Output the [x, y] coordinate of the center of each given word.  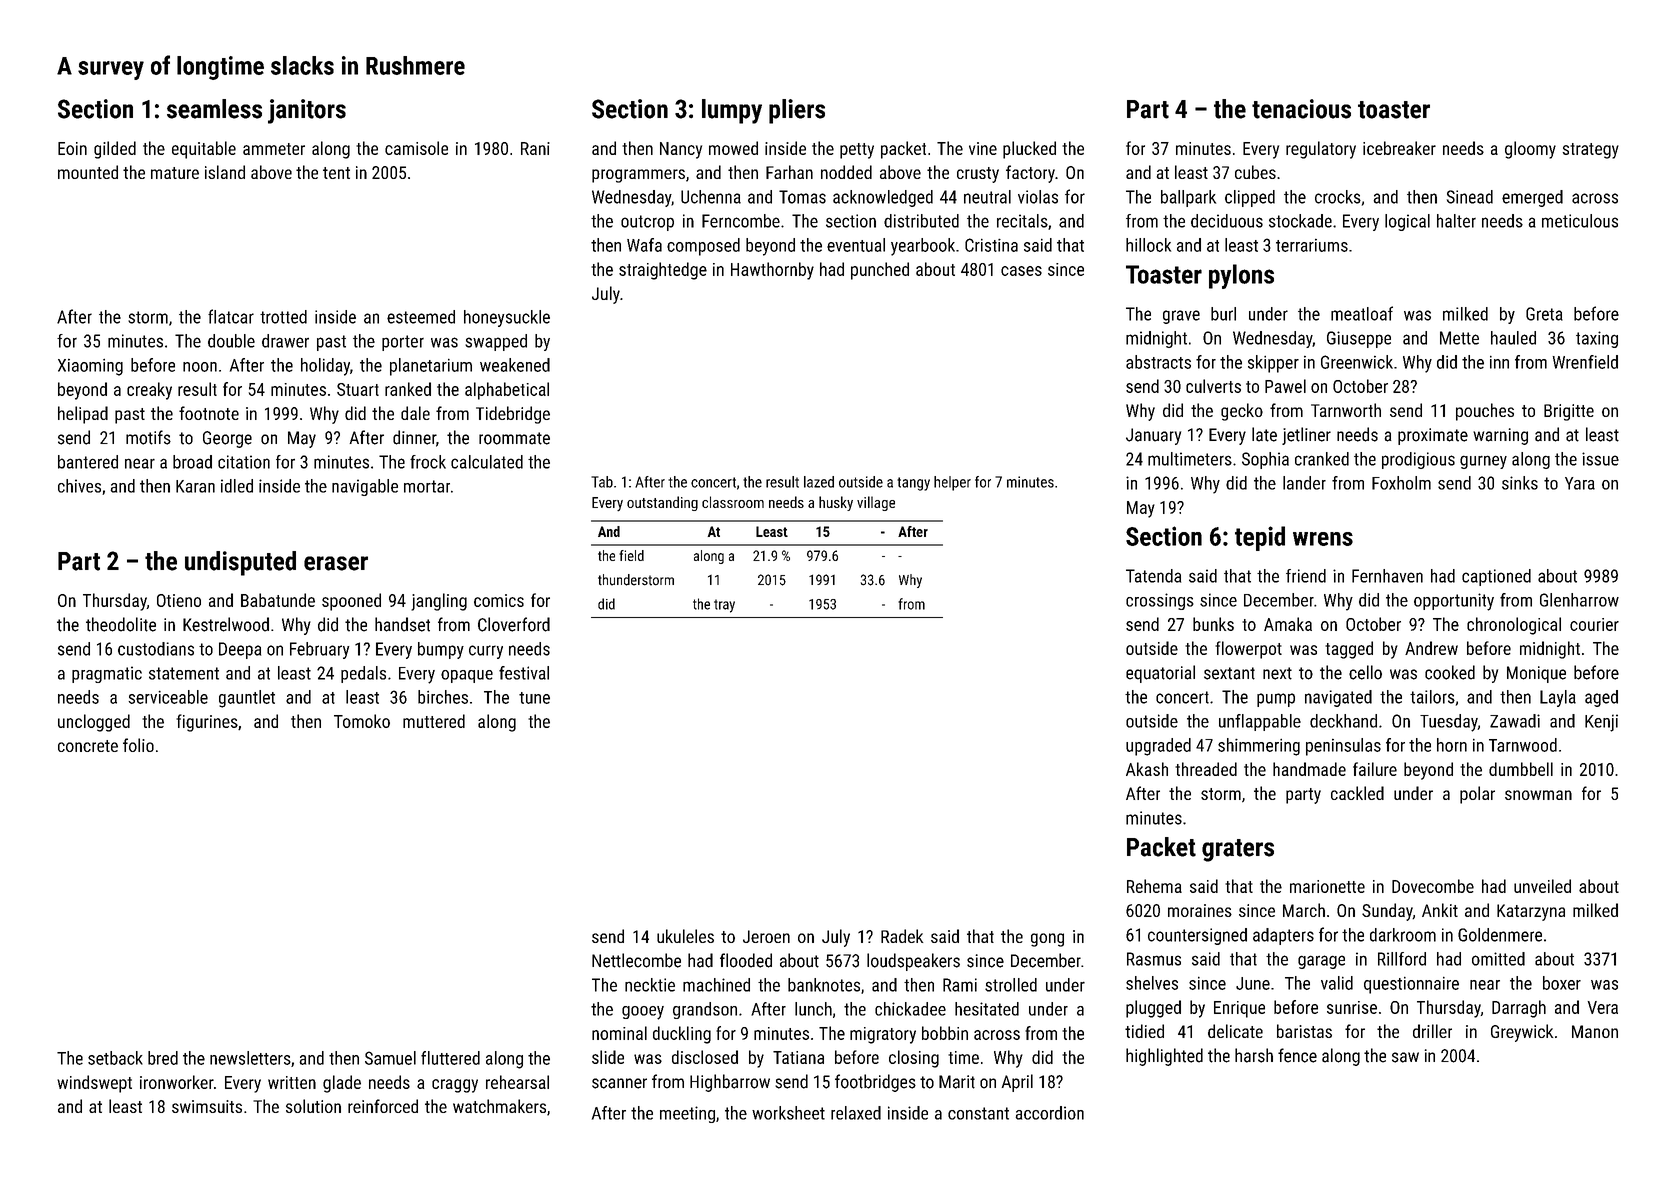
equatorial [1160, 674]
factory [1030, 174]
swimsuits [207, 1106]
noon [200, 367]
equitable [204, 150]
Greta [1544, 314]
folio [138, 745]
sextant [1229, 673]
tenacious [1301, 109]
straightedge [663, 271]
